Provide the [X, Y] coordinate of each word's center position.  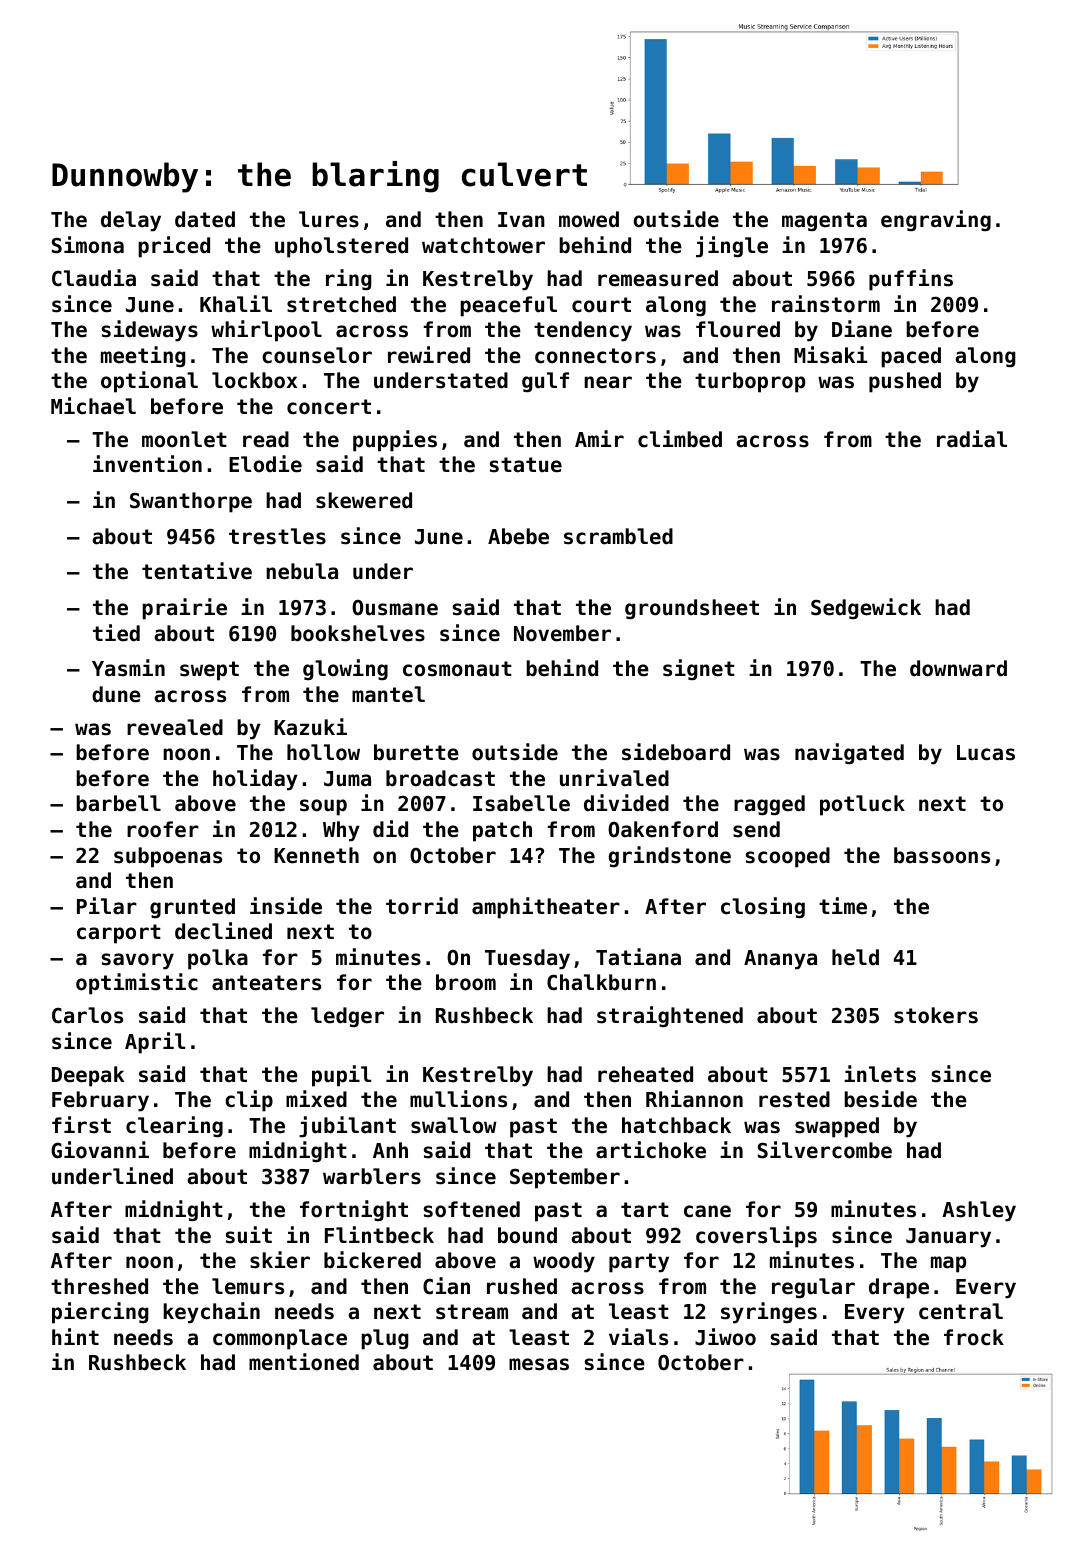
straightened [670, 1016]
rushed [522, 1286]
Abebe [518, 536]
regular [813, 1288]
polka [218, 959]
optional [149, 382]
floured [738, 329]
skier [280, 1260]
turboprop [750, 382]
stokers [936, 1015]
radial [972, 439]
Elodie [265, 464]
